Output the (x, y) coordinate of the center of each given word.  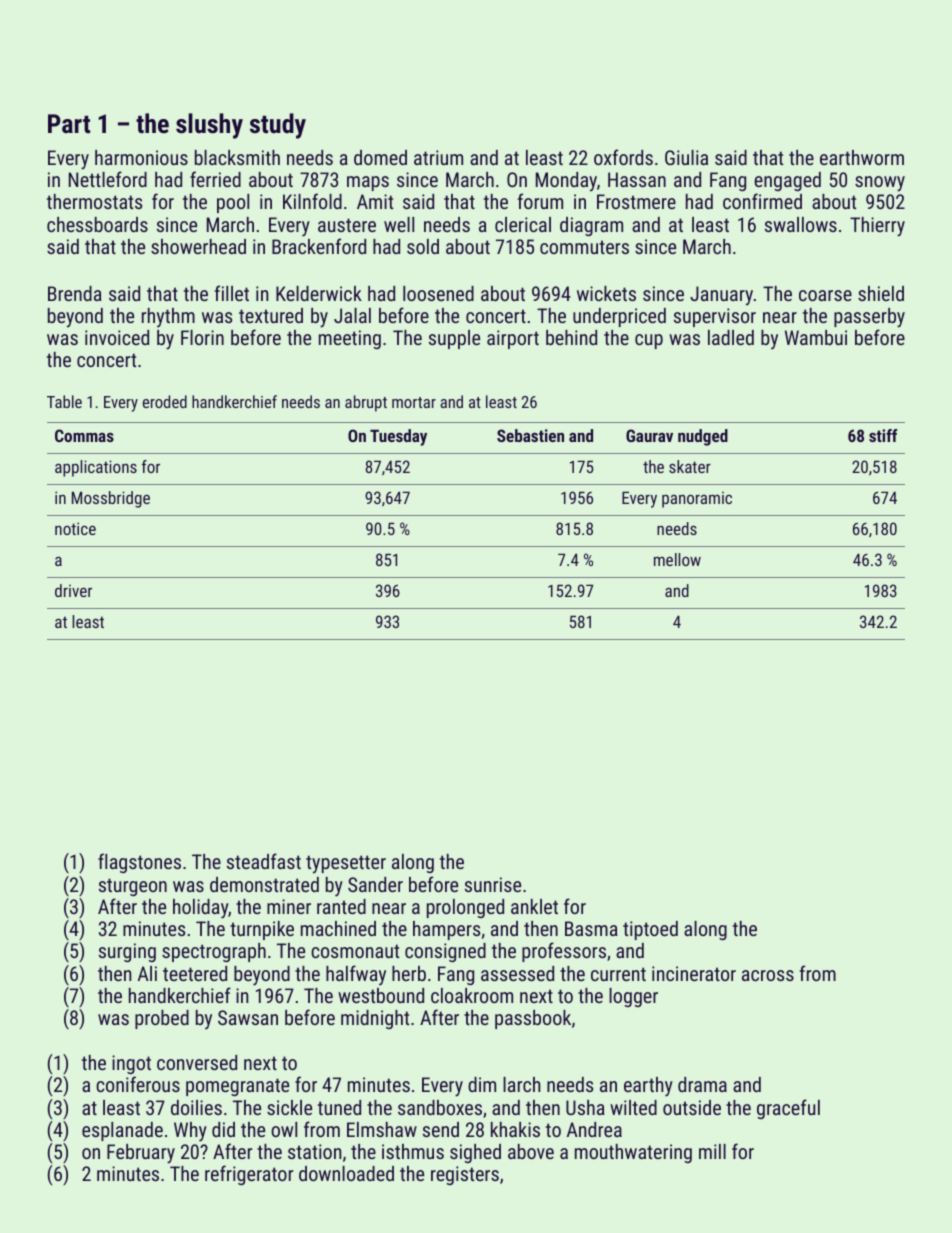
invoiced (117, 337)
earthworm (862, 157)
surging (127, 952)
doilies (196, 1107)
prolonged (465, 908)
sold (423, 246)
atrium (438, 157)
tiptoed (650, 930)
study (278, 126)
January (721, 296)
